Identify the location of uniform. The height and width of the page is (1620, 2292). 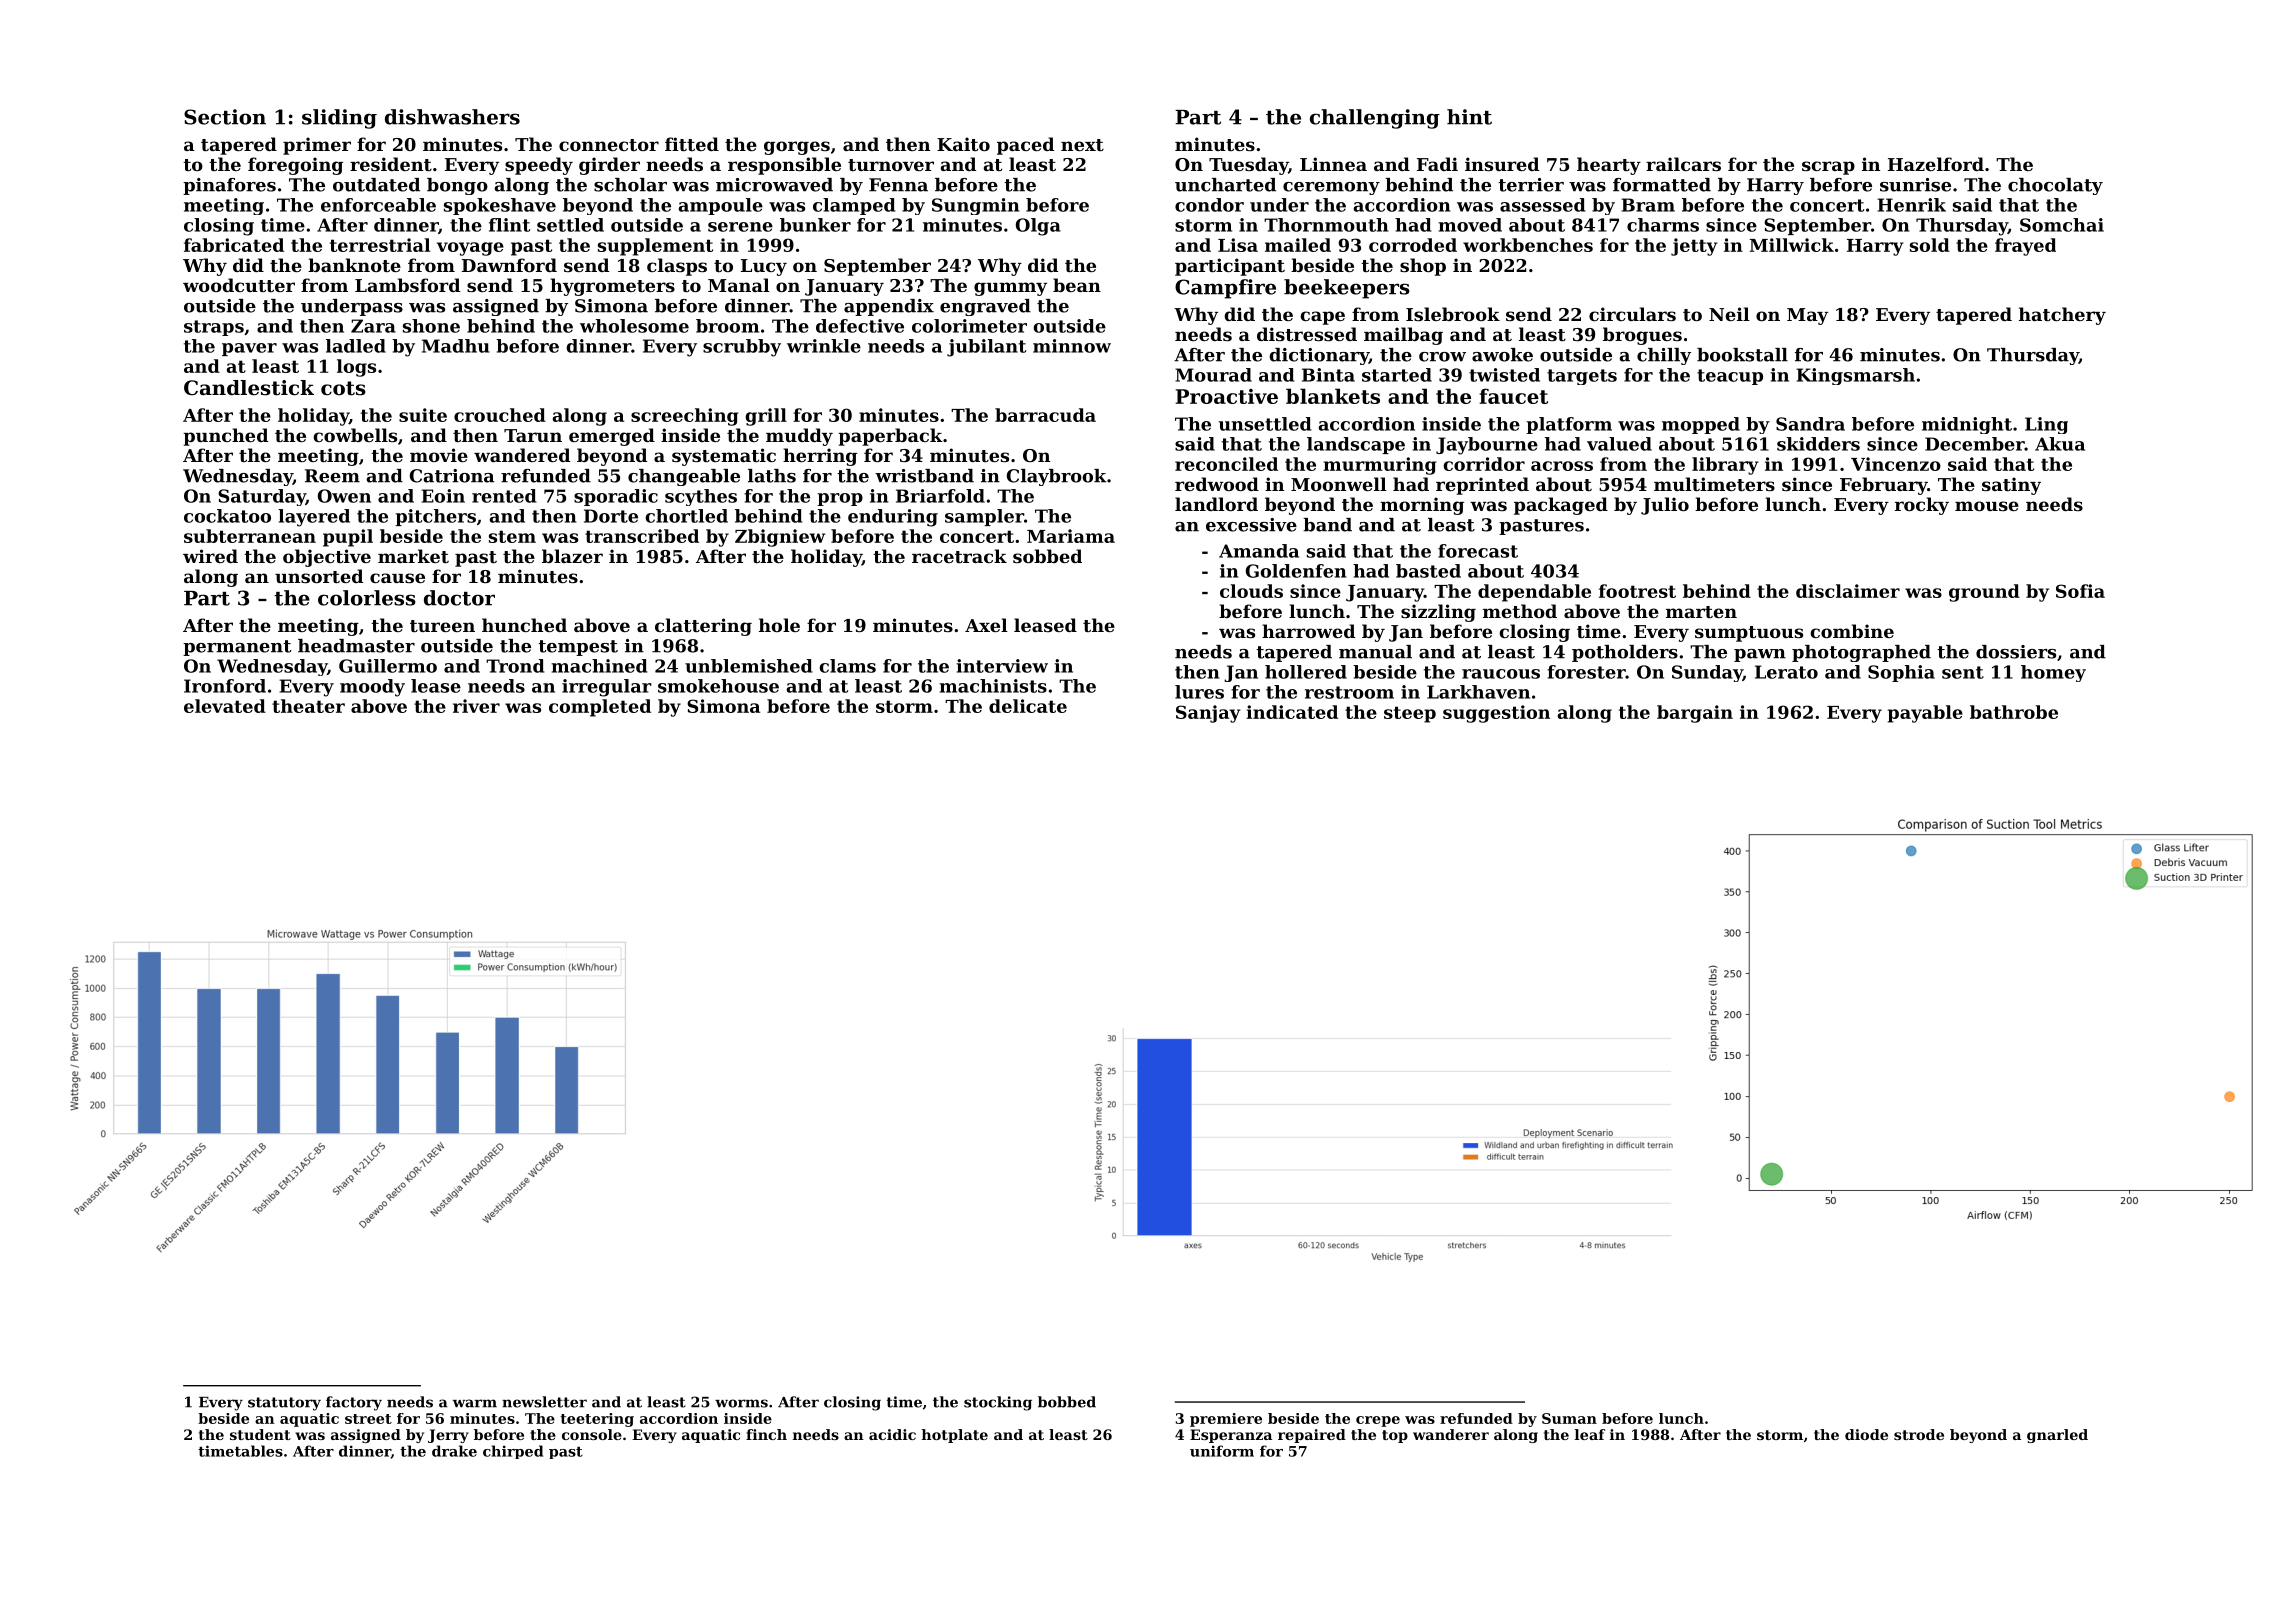
(1222, 1451).
